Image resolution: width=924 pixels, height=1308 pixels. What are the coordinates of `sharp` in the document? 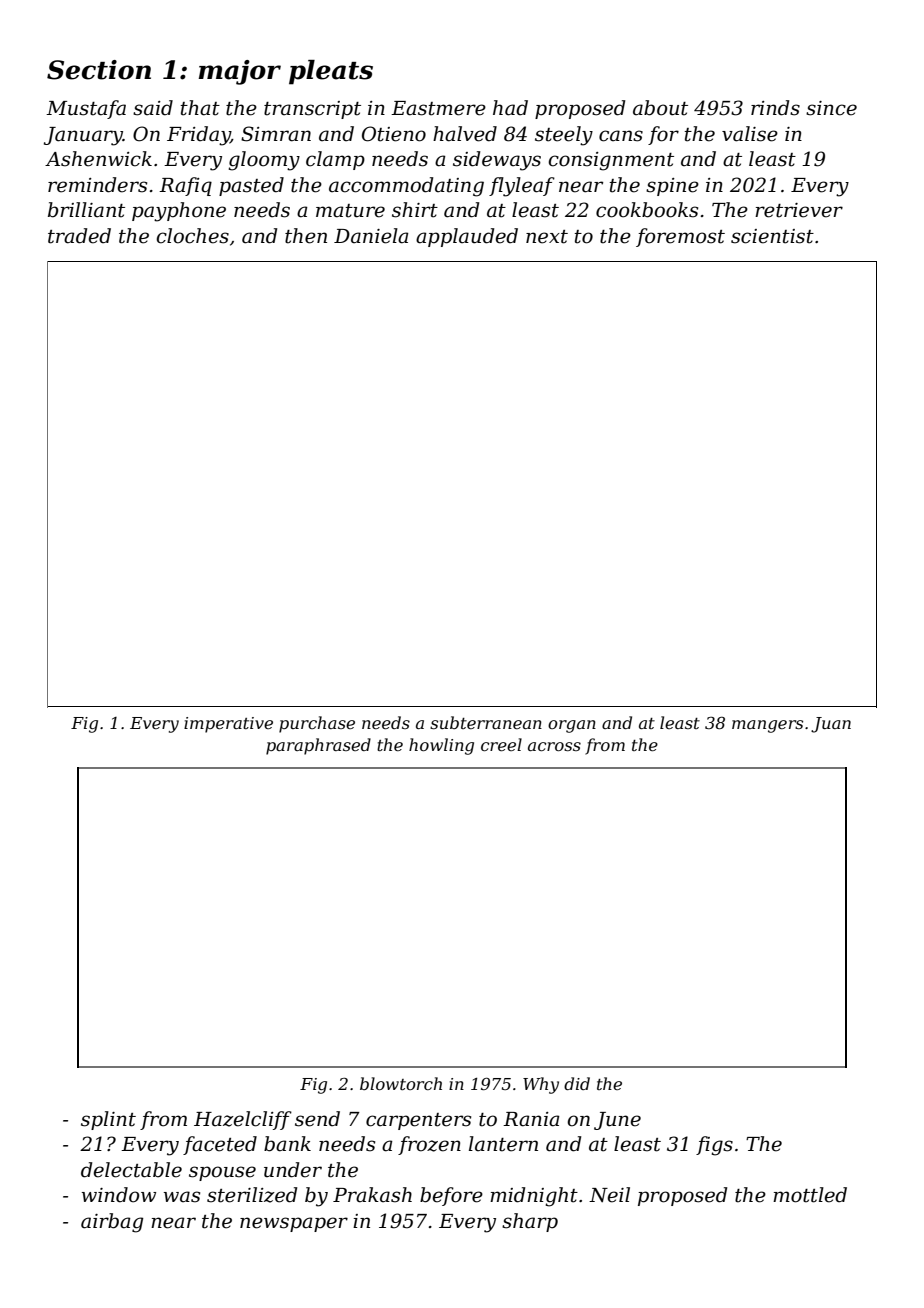 It's located at (530, 1222).
